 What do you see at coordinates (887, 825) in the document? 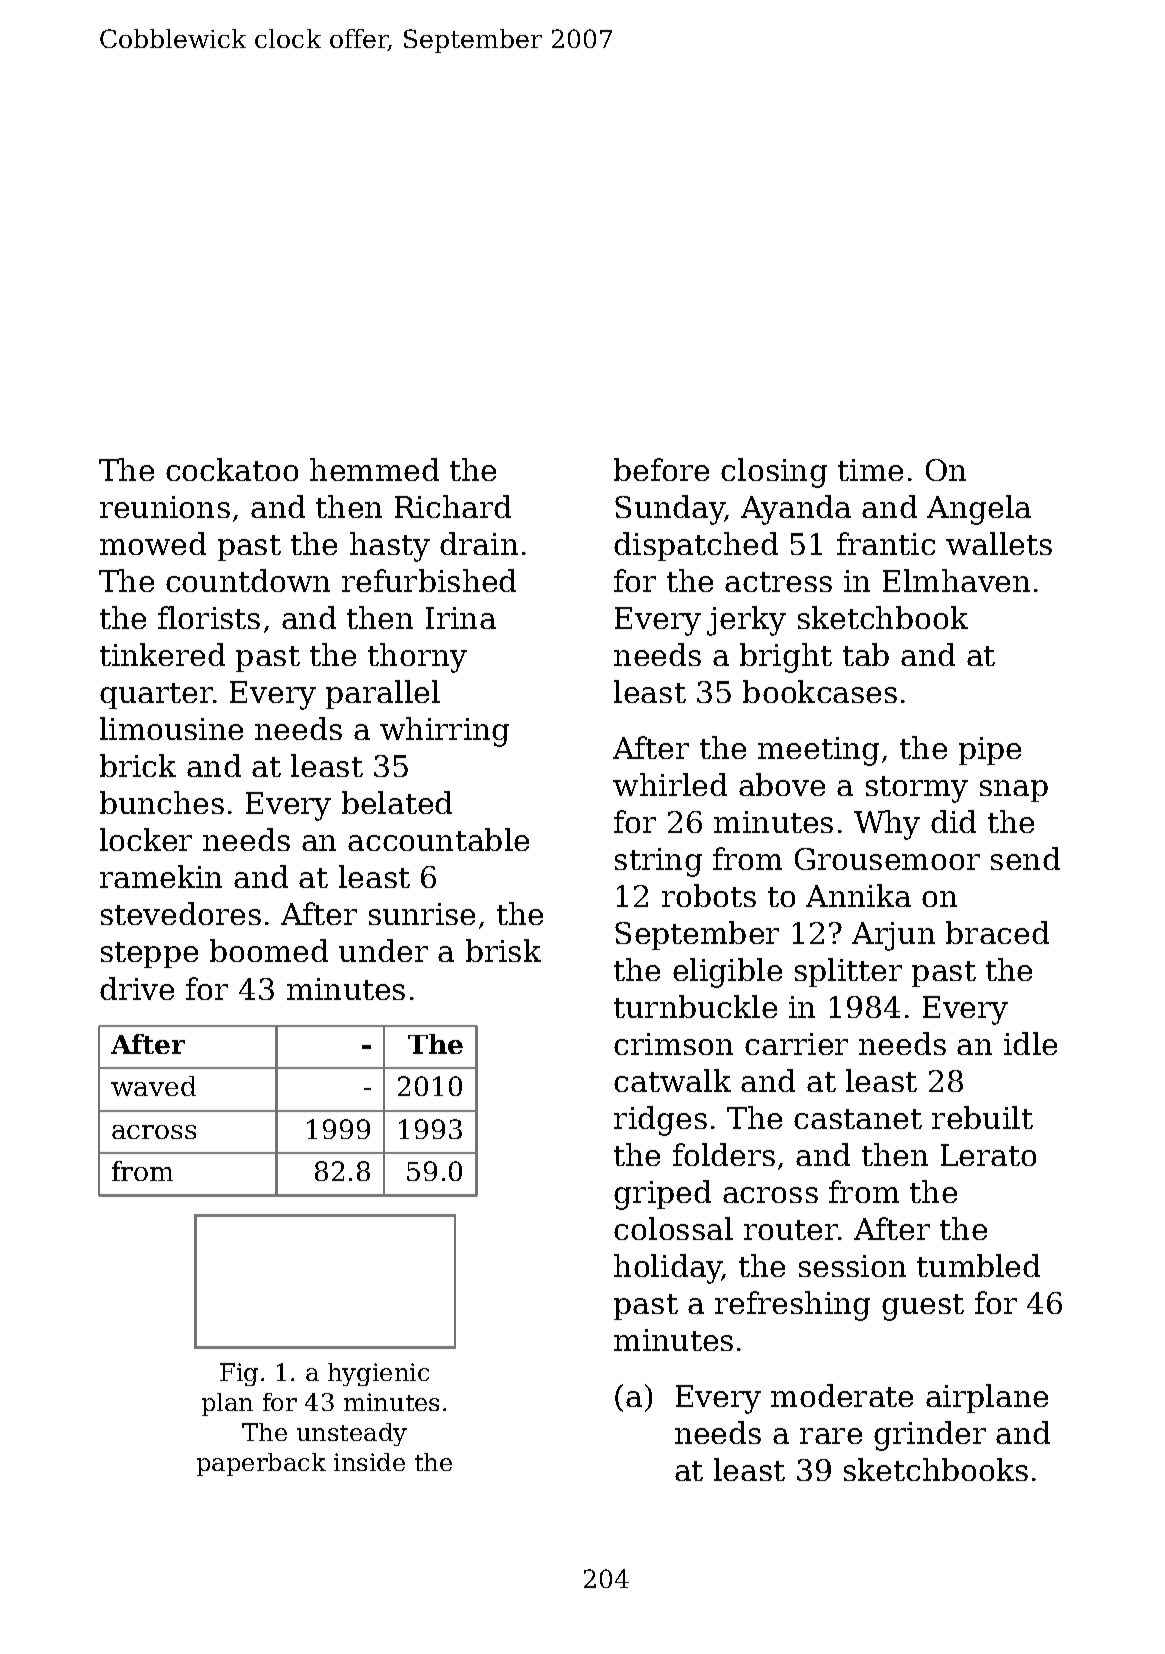
I see `Why` at bounding box center [887, 825].
